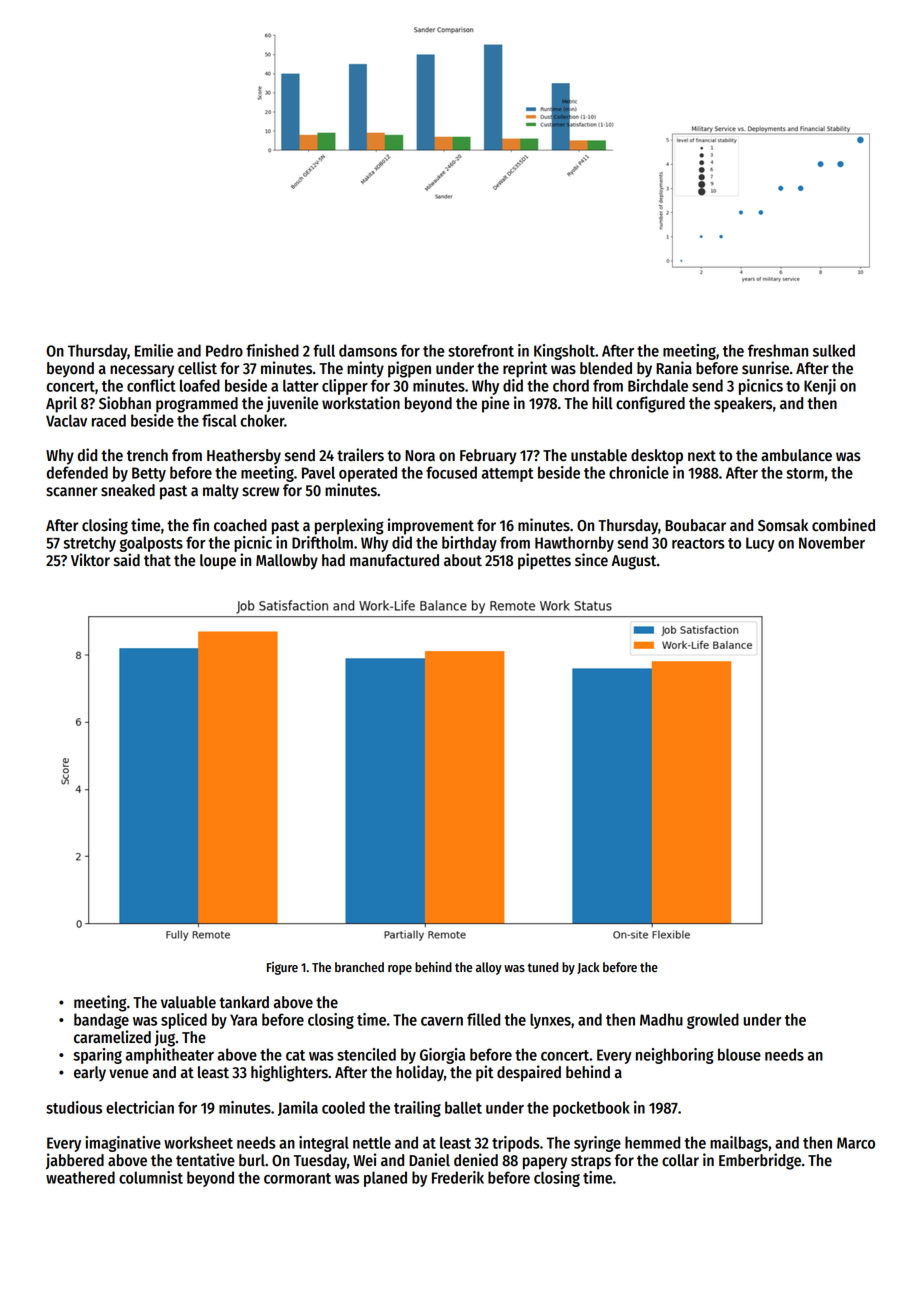 The width and height of the screenshot is (924, 1314). What do you see at coordinates (80, 1177) in the screenshot?
I see `weathered` at bounding box center [80, 1177].
